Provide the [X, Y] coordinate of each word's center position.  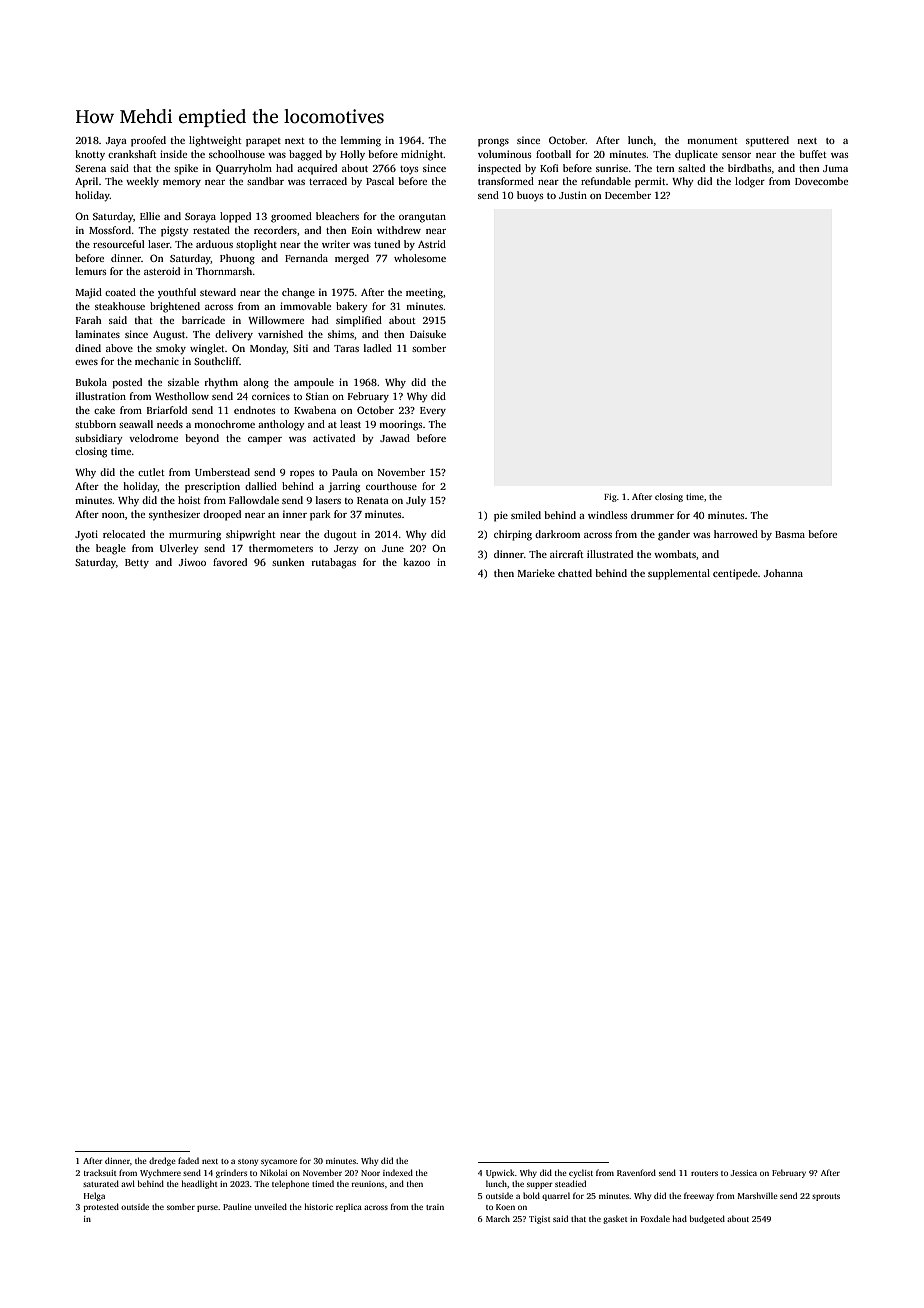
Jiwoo [192, 562]
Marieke [536, 573]
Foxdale [655, 1218]
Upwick [500, 1173]
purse [207, 1208]
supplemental [679, 574]
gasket [615, 1219]
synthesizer [174, 515]
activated [334, 438]
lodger [750, 182]
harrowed [736, 534]
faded [188, 1160]
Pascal [380, 181]
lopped [235, 217]
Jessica [744, 1173]
